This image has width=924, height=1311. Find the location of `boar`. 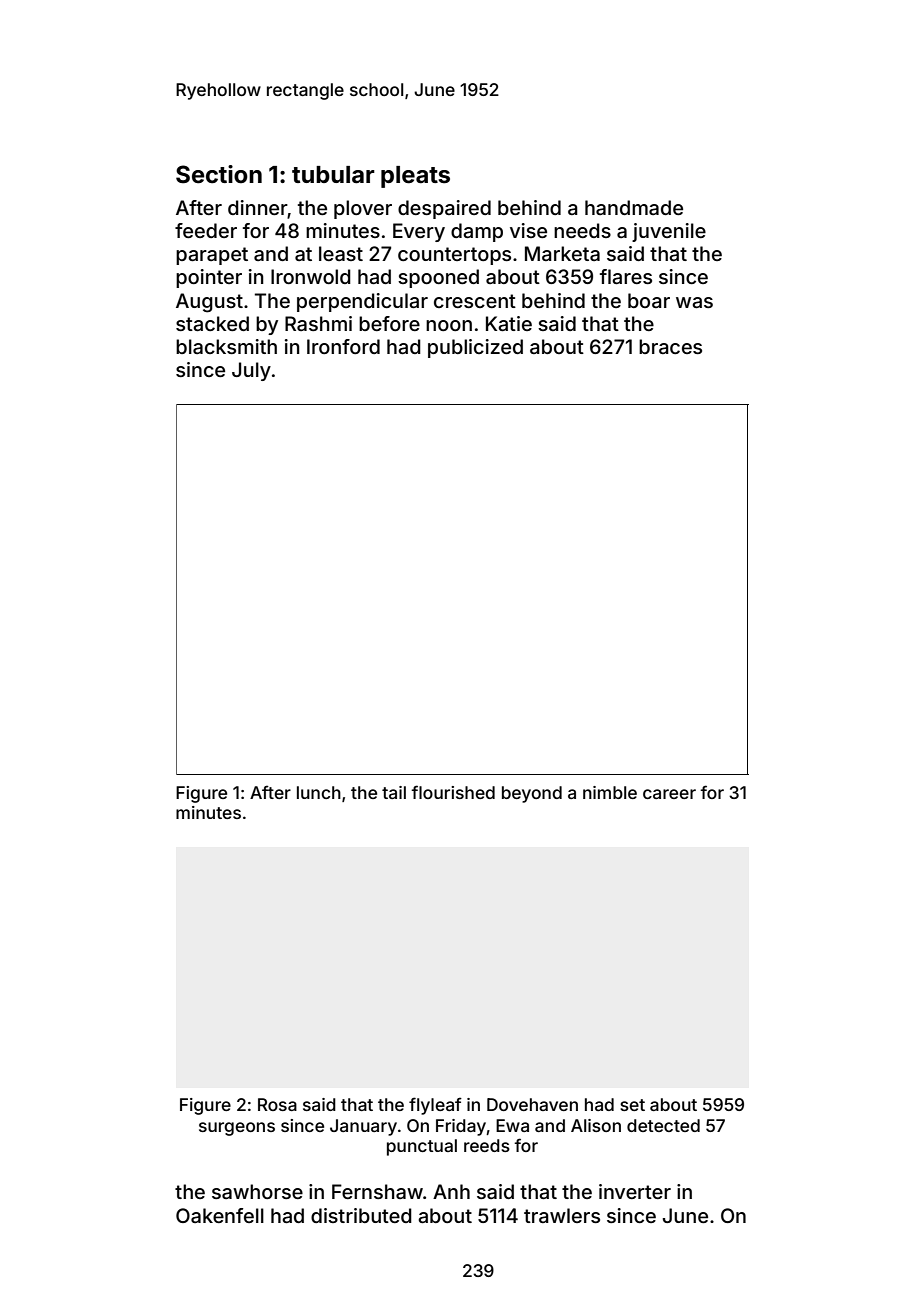

boar is located at coordinates (649, 300).
